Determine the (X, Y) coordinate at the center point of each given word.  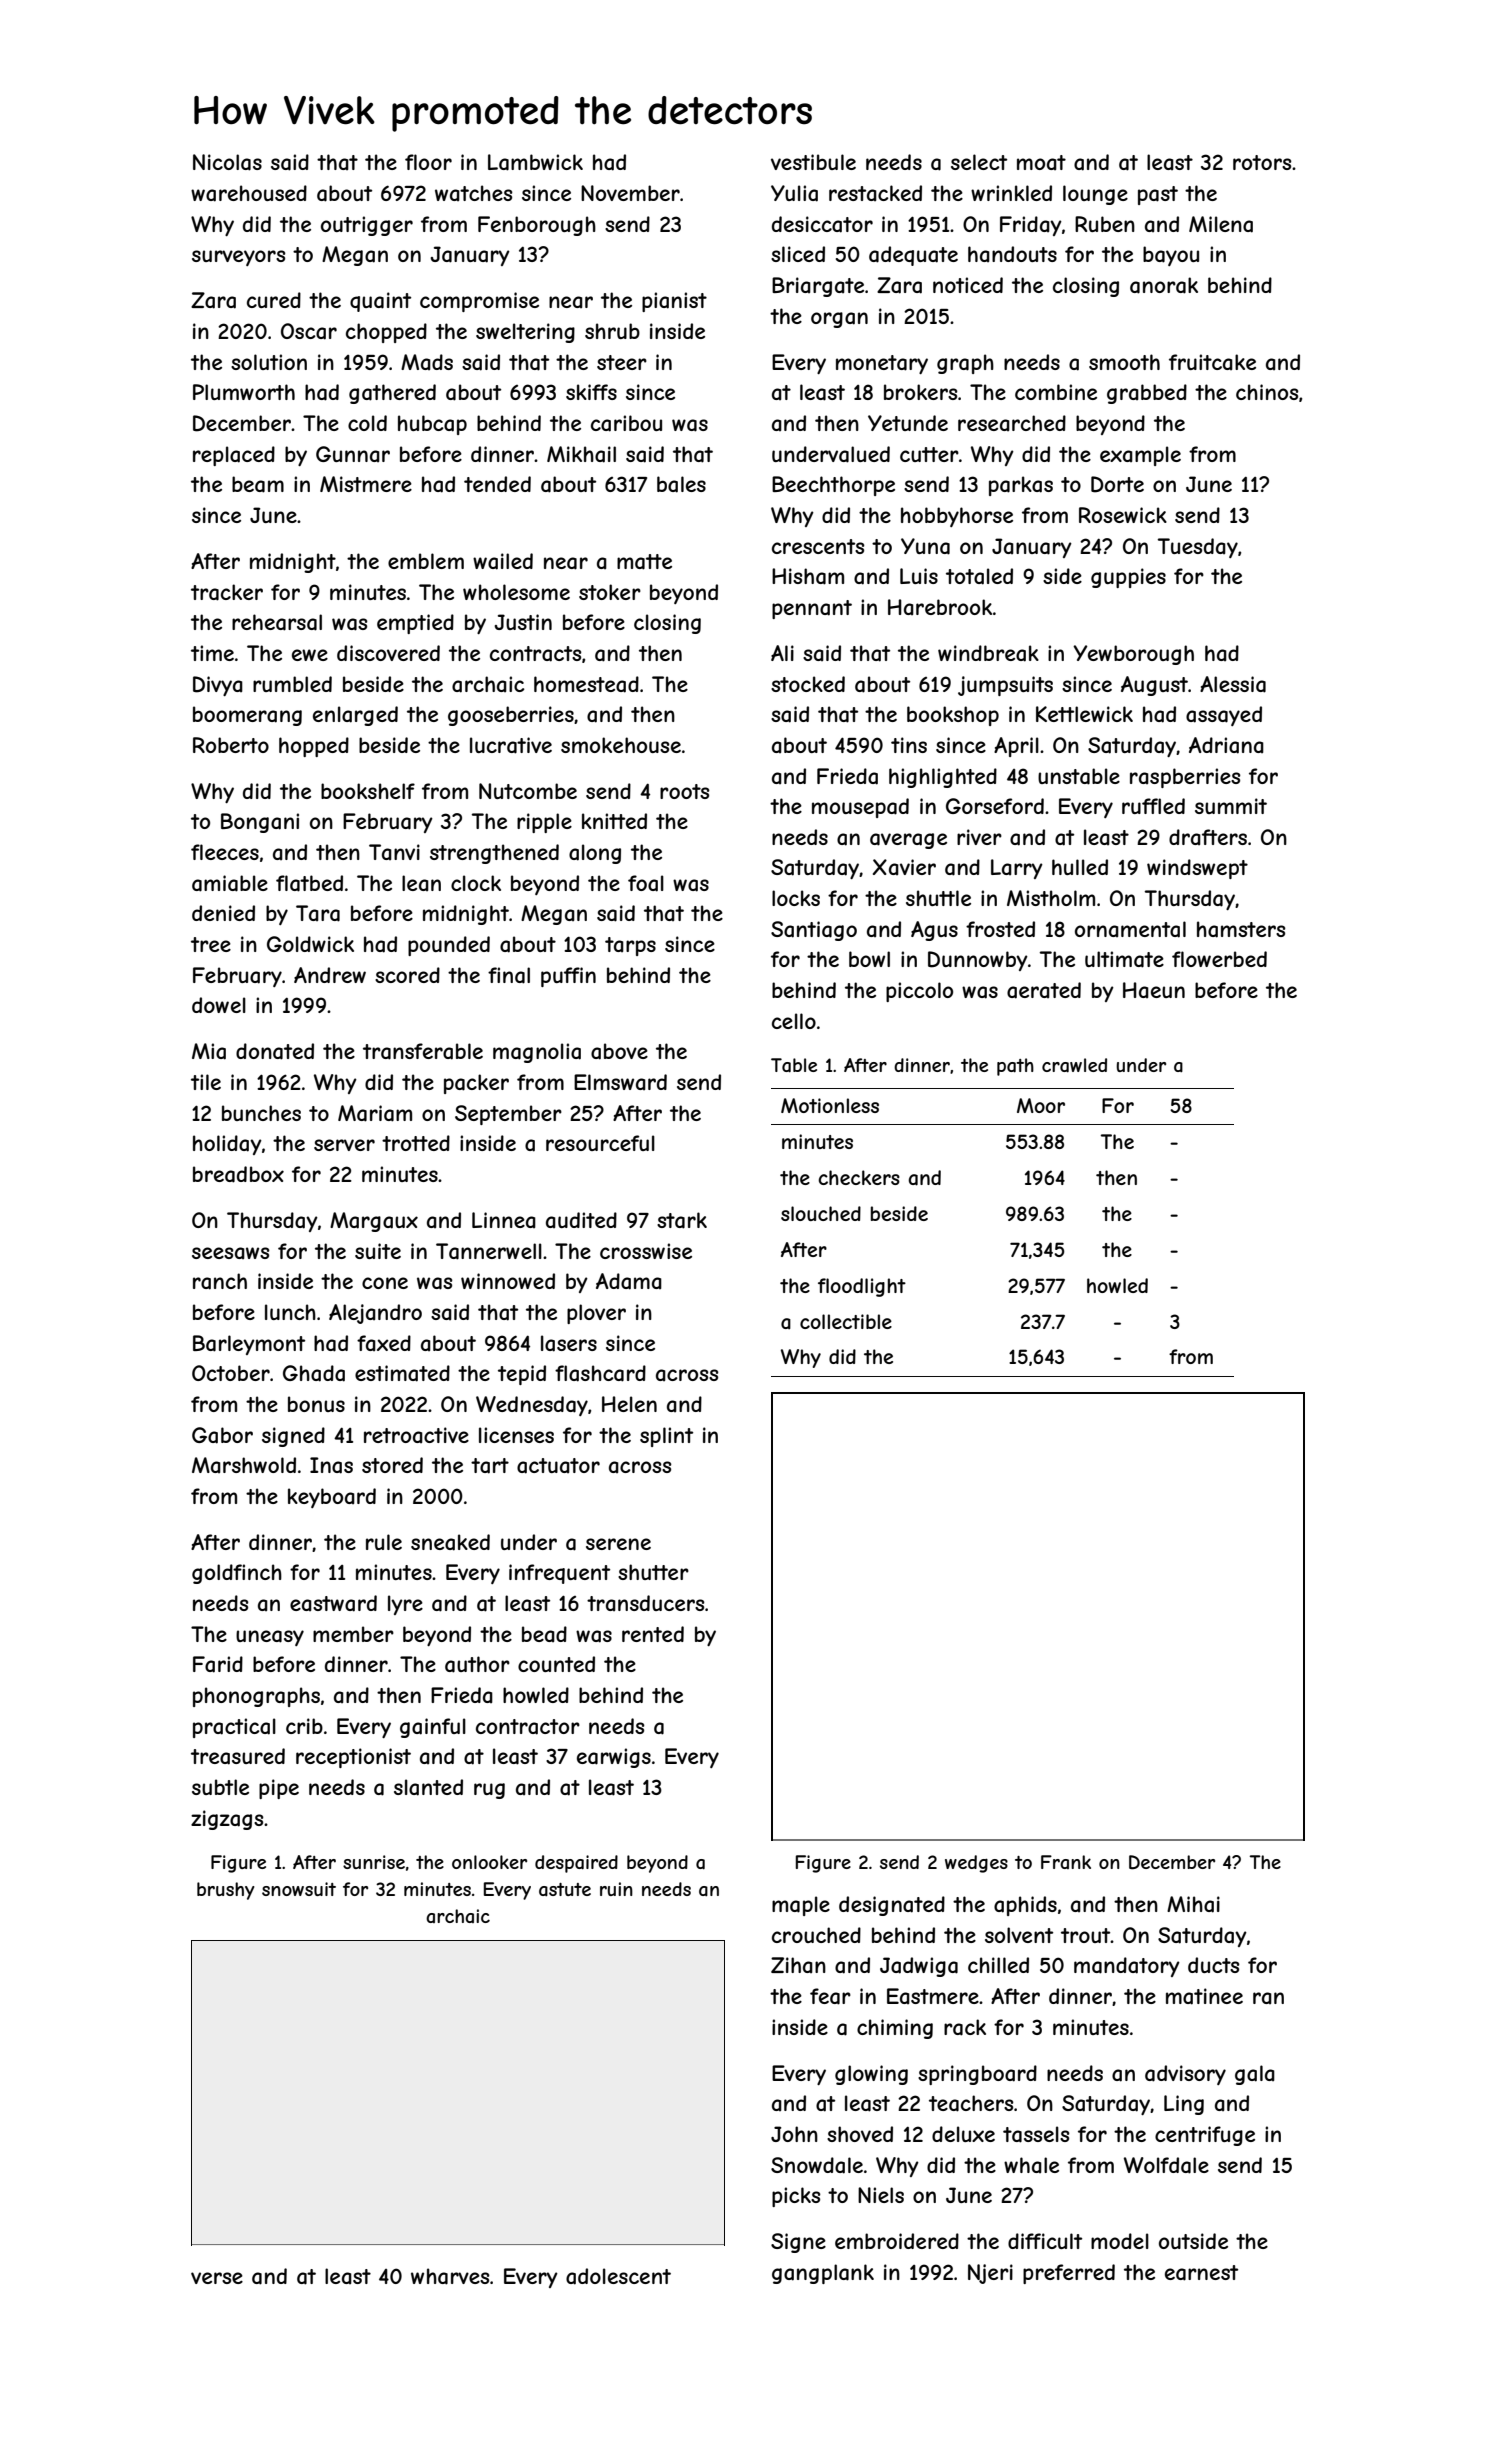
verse (217, 2278)
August (1154, 686)
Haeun (1154, 990)
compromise (479, 302)
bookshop (953, 716)
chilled (998, 1965)
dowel (219, 1005)
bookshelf (368, 791)
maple (801, 1906)
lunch (290, 1312)
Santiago (814, 931)
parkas (1021, 486)
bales (681, 484)
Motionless (830, 1105)
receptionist (353, 1758)
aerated (1044, 990)
